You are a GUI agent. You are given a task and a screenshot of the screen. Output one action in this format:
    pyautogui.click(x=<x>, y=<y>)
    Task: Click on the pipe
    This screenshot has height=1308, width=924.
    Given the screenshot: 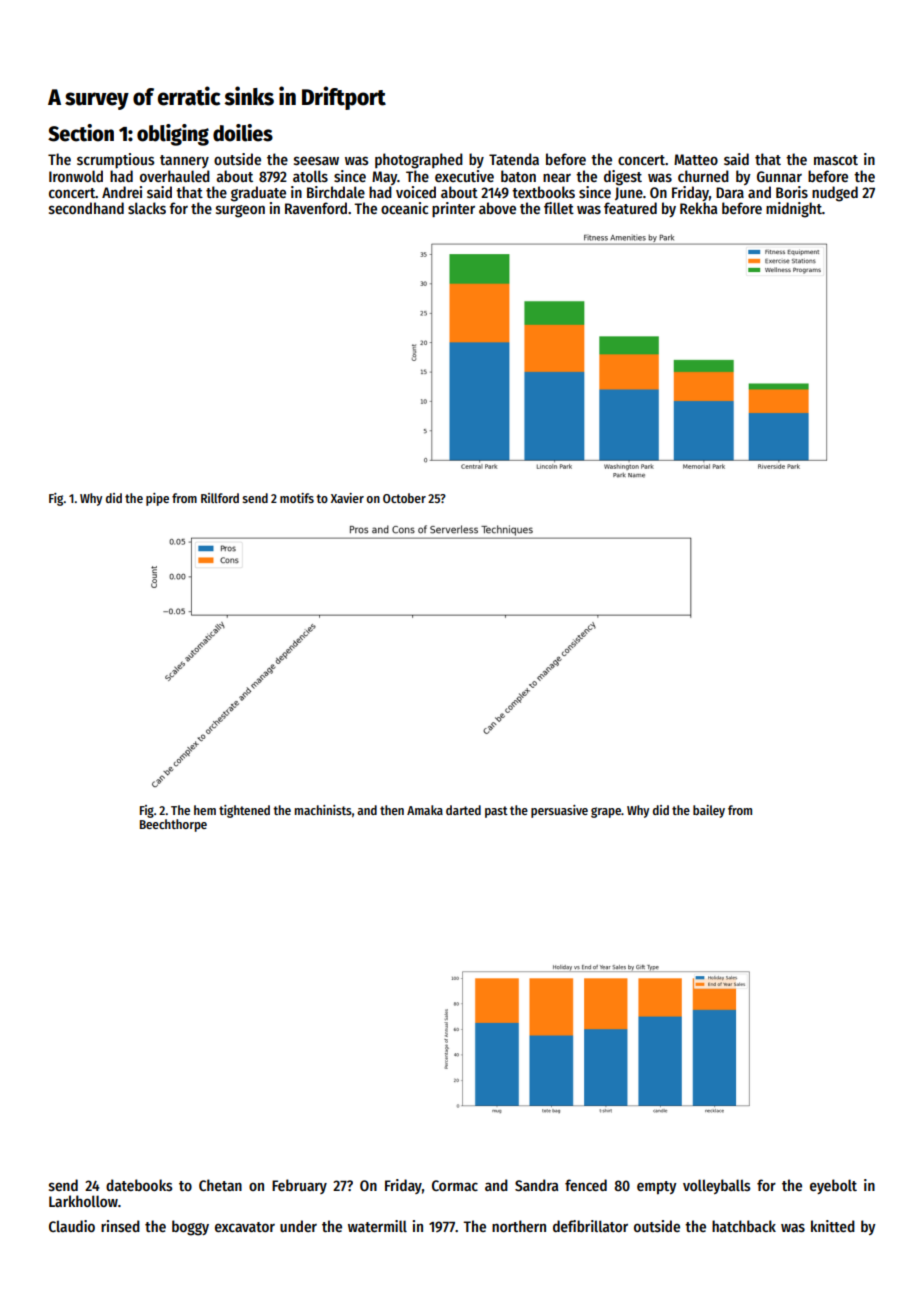 What is the action you would take?
    pyautogui.click(x=157, y=499)
